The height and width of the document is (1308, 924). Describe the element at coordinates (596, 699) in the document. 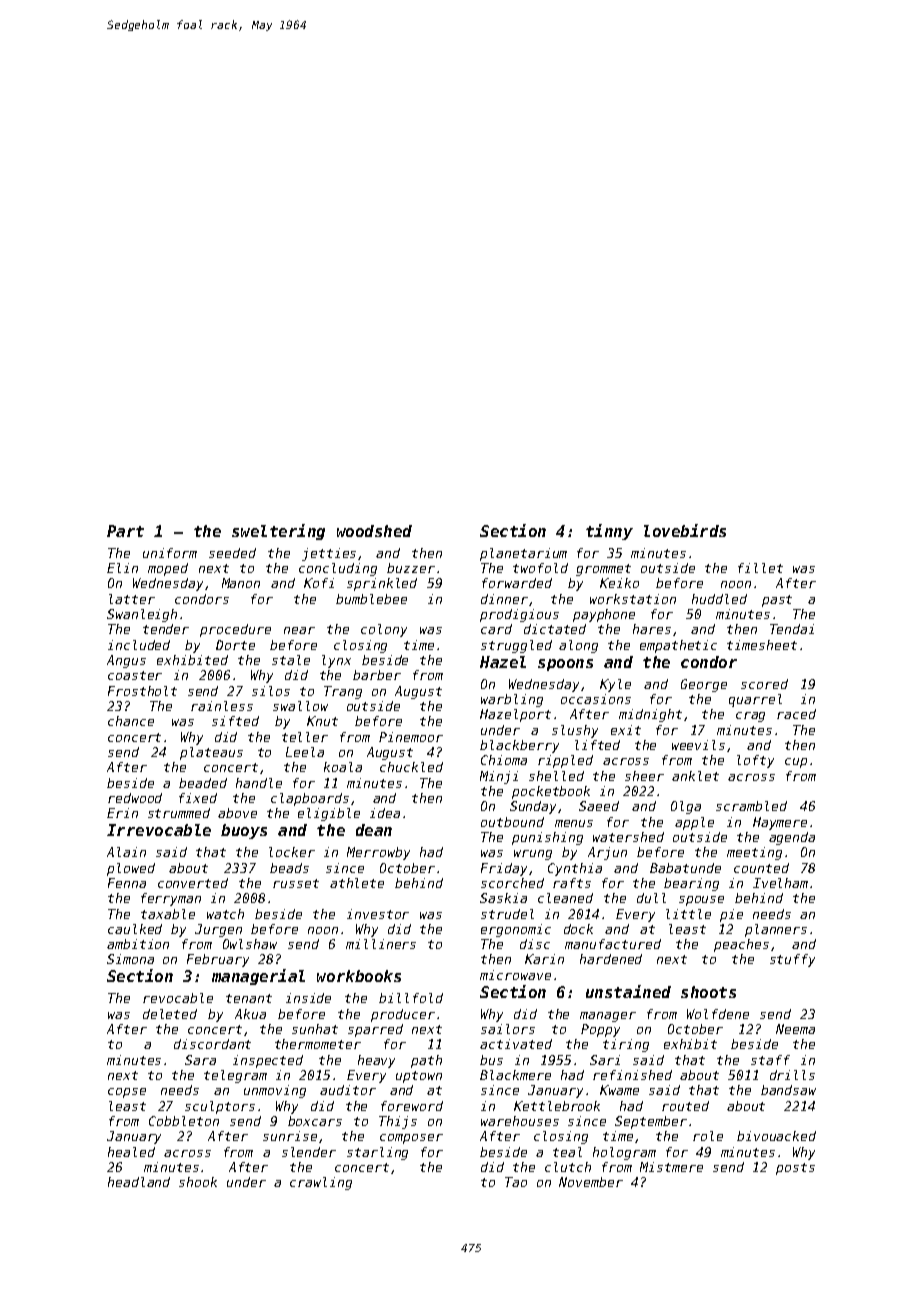

I see `occasions` at that location.
